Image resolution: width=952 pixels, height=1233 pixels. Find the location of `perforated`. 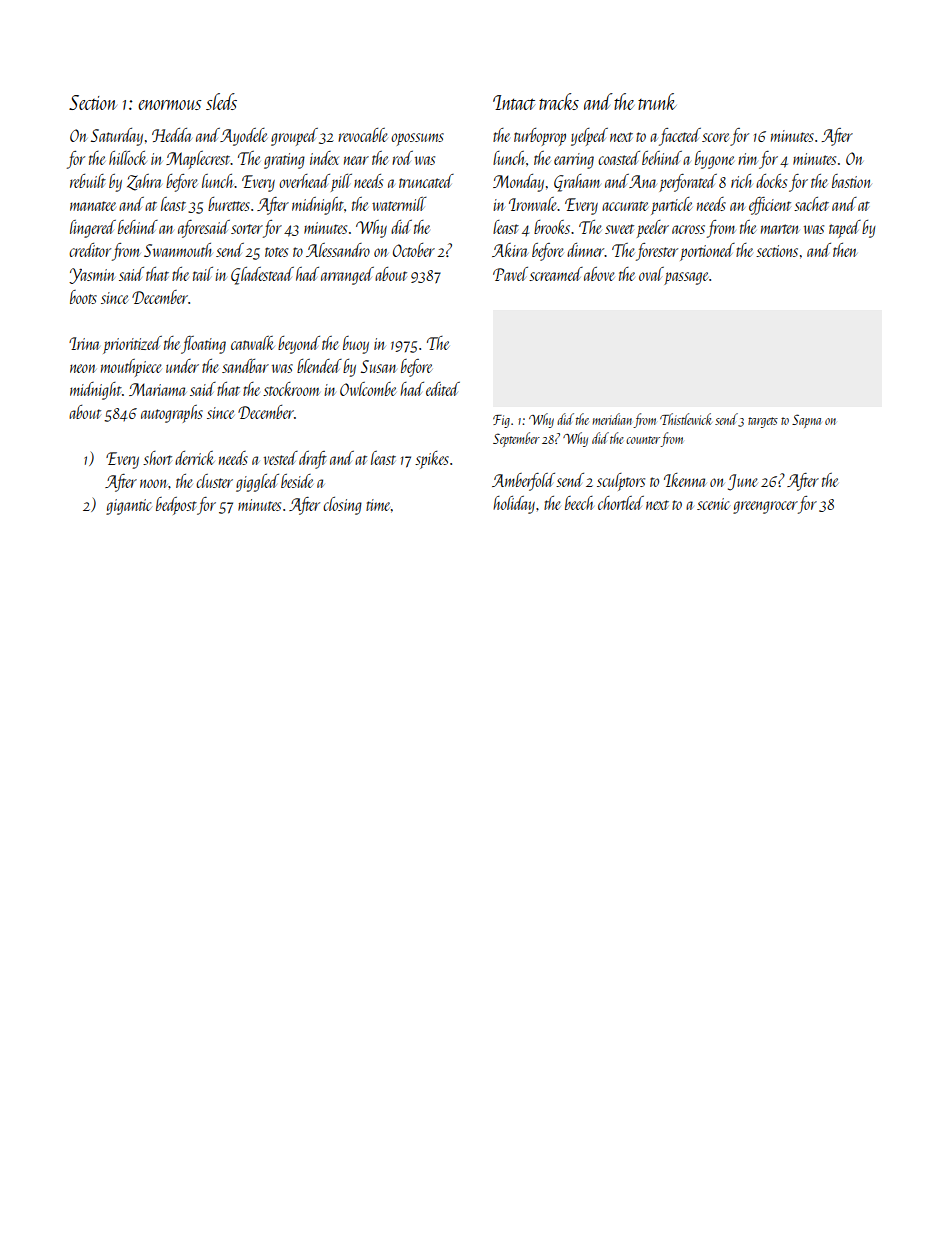

perforated is located at coordinates (688, 183).
